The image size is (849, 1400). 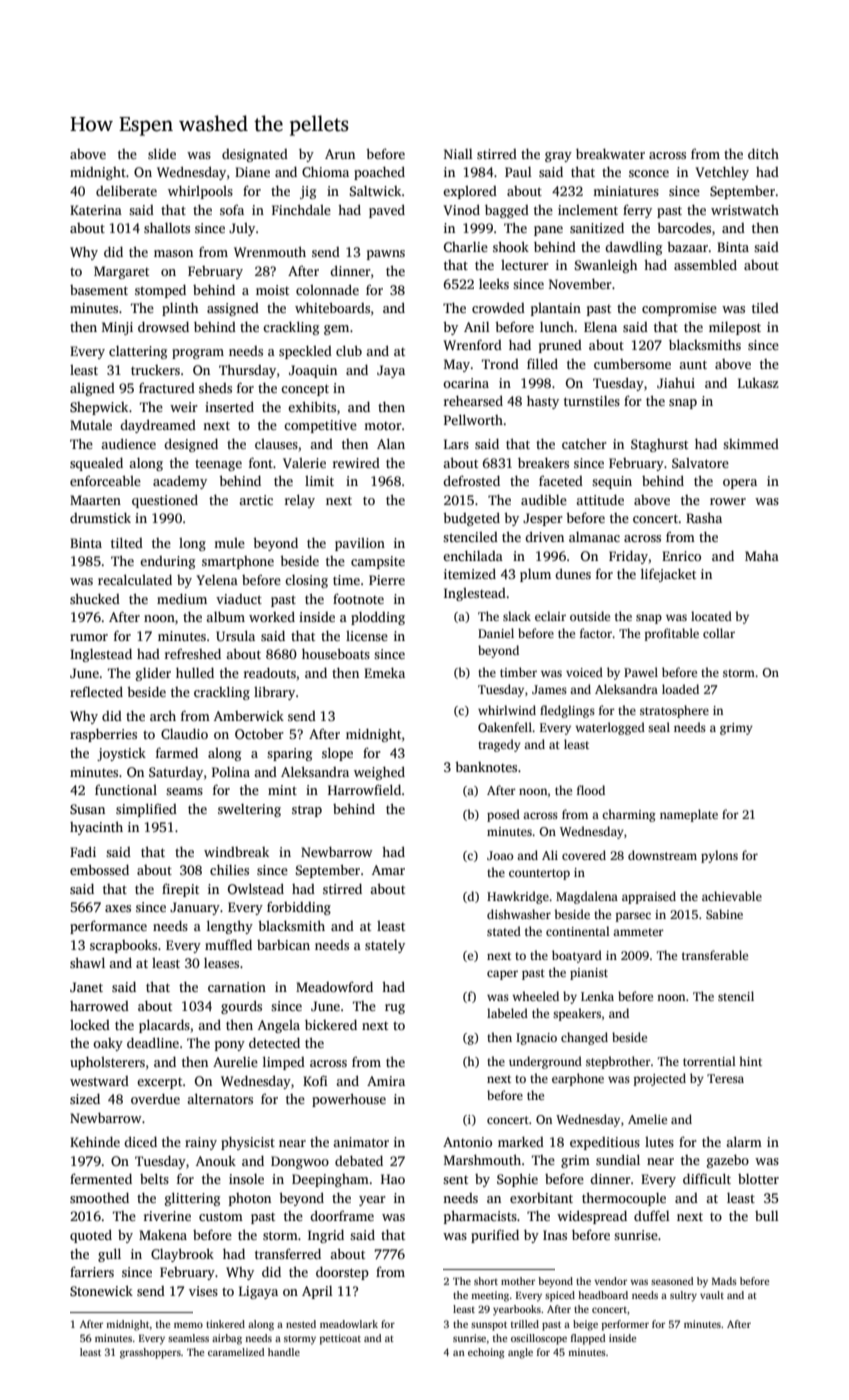 What do you see at coordinates (236, 1352) in the screenshot?
I see `caramelized` at bounding box center [236, 1352].
